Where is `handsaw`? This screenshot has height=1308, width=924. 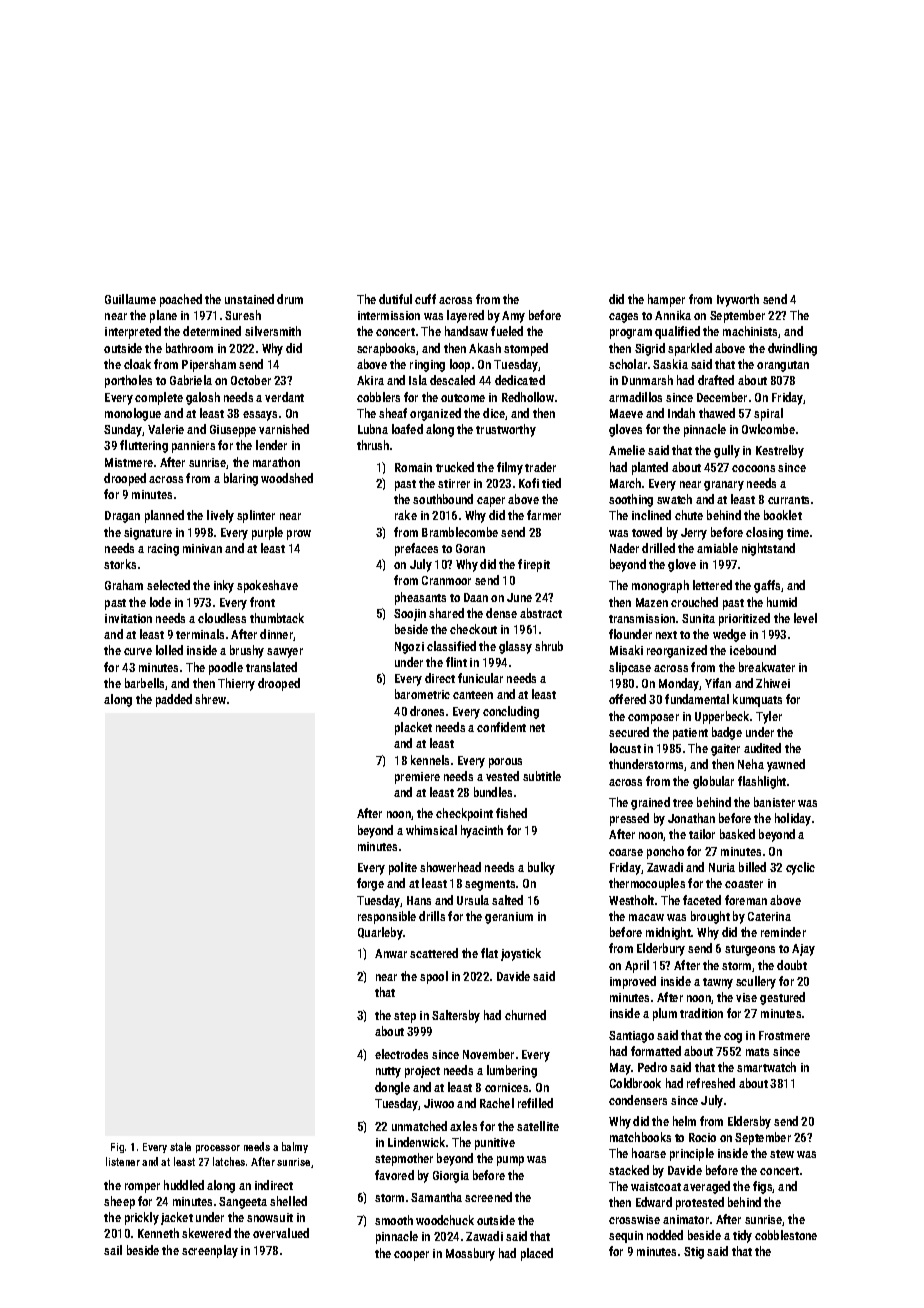
handsaw is located at coordinates (466, 331).
